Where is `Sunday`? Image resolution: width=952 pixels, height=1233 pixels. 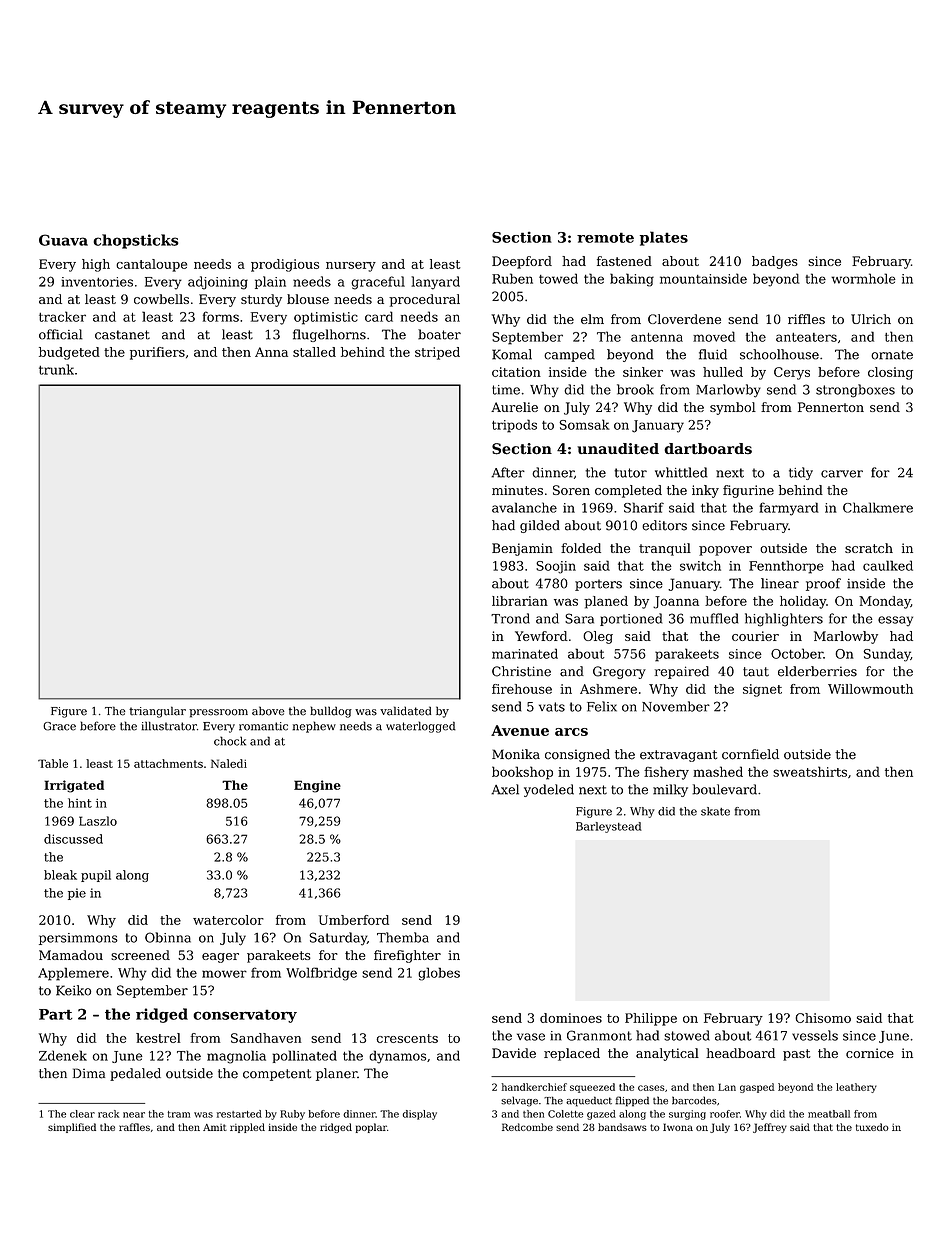
Sunday is located at coordinates (887, 655).
